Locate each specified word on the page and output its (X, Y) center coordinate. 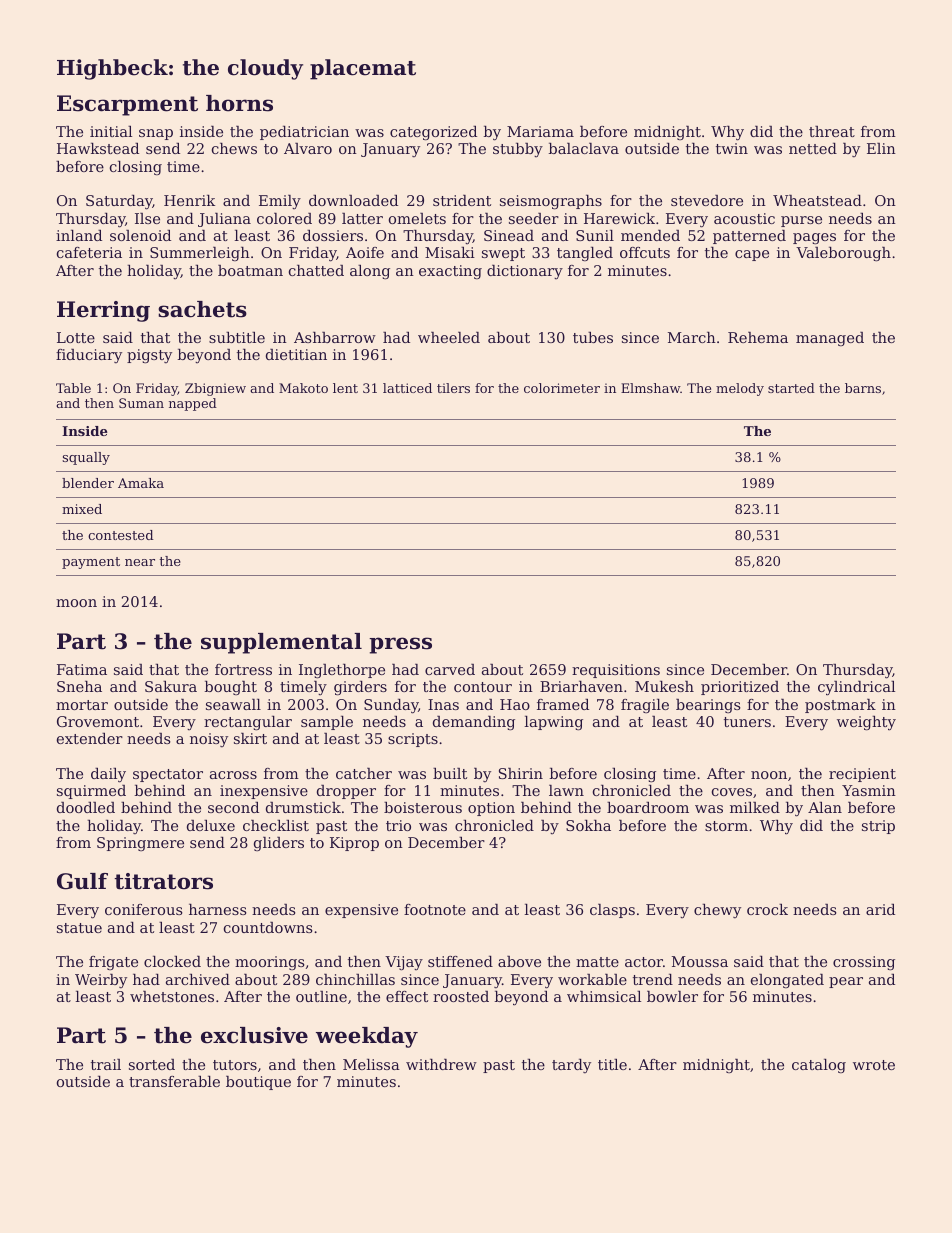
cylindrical (856, 688)
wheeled (449, 337)
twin (732, 148)
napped (193, 404)
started (791, 388)
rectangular (248, 723)
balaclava (584, 148)
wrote (874, 1065)
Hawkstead (98, 148)
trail (106, 1064)
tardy (571, 1066)
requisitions (616, 671)
